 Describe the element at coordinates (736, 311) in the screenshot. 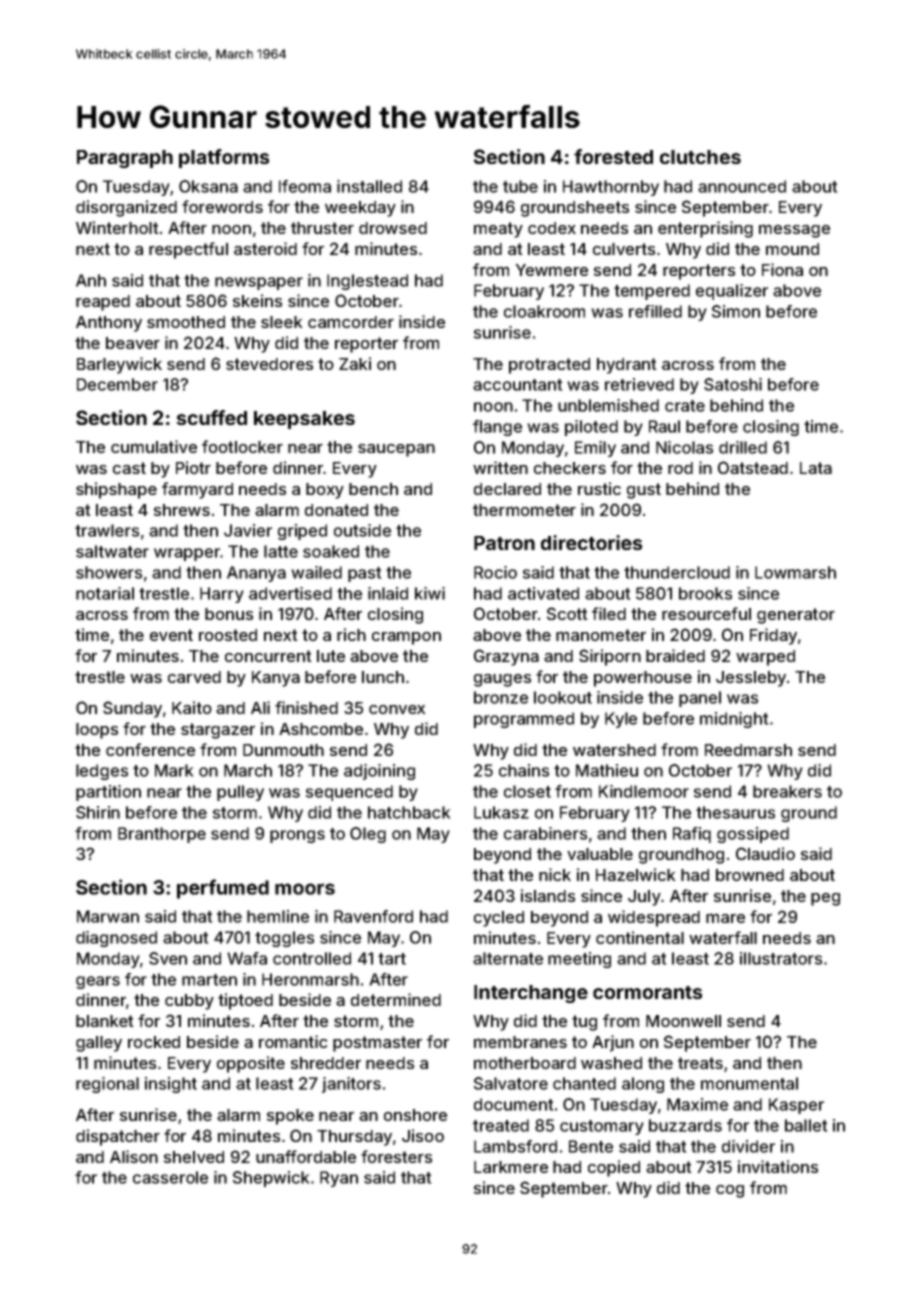

I see `Simon` at that location.
